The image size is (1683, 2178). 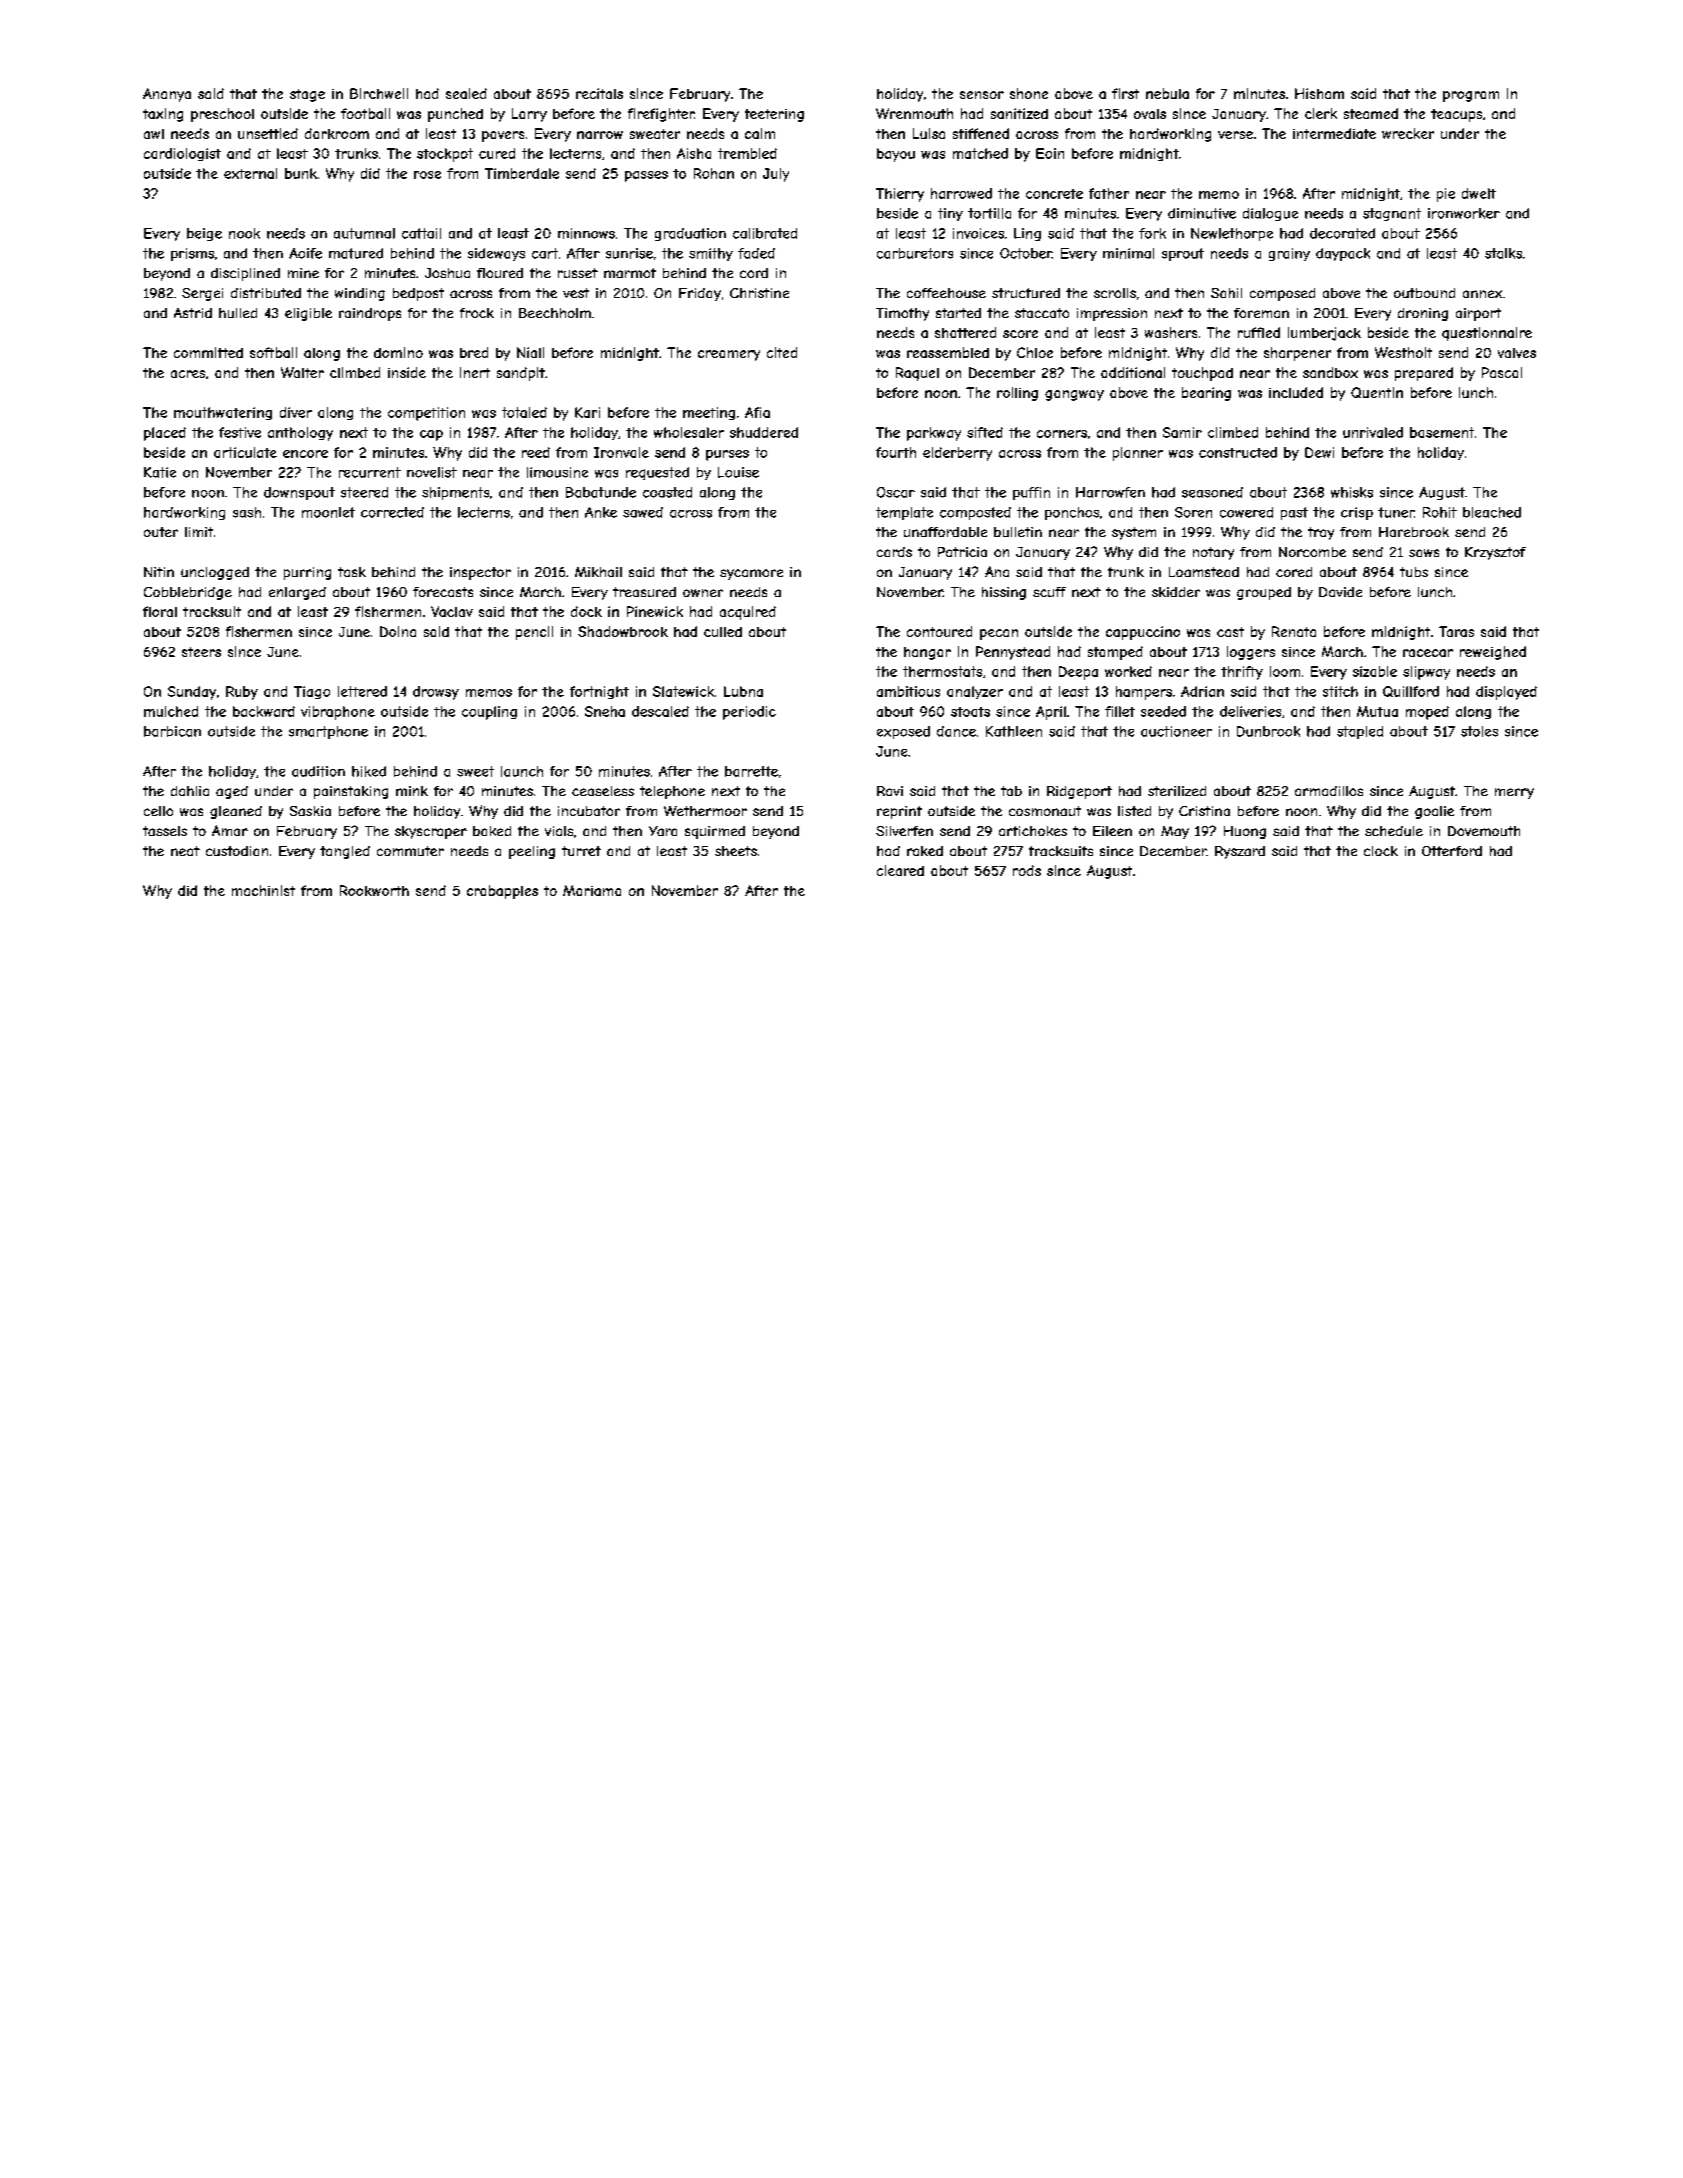 What do you see at coordinates (185, 851) in the page?
I see `neat` at bounding box center [185, 851].
